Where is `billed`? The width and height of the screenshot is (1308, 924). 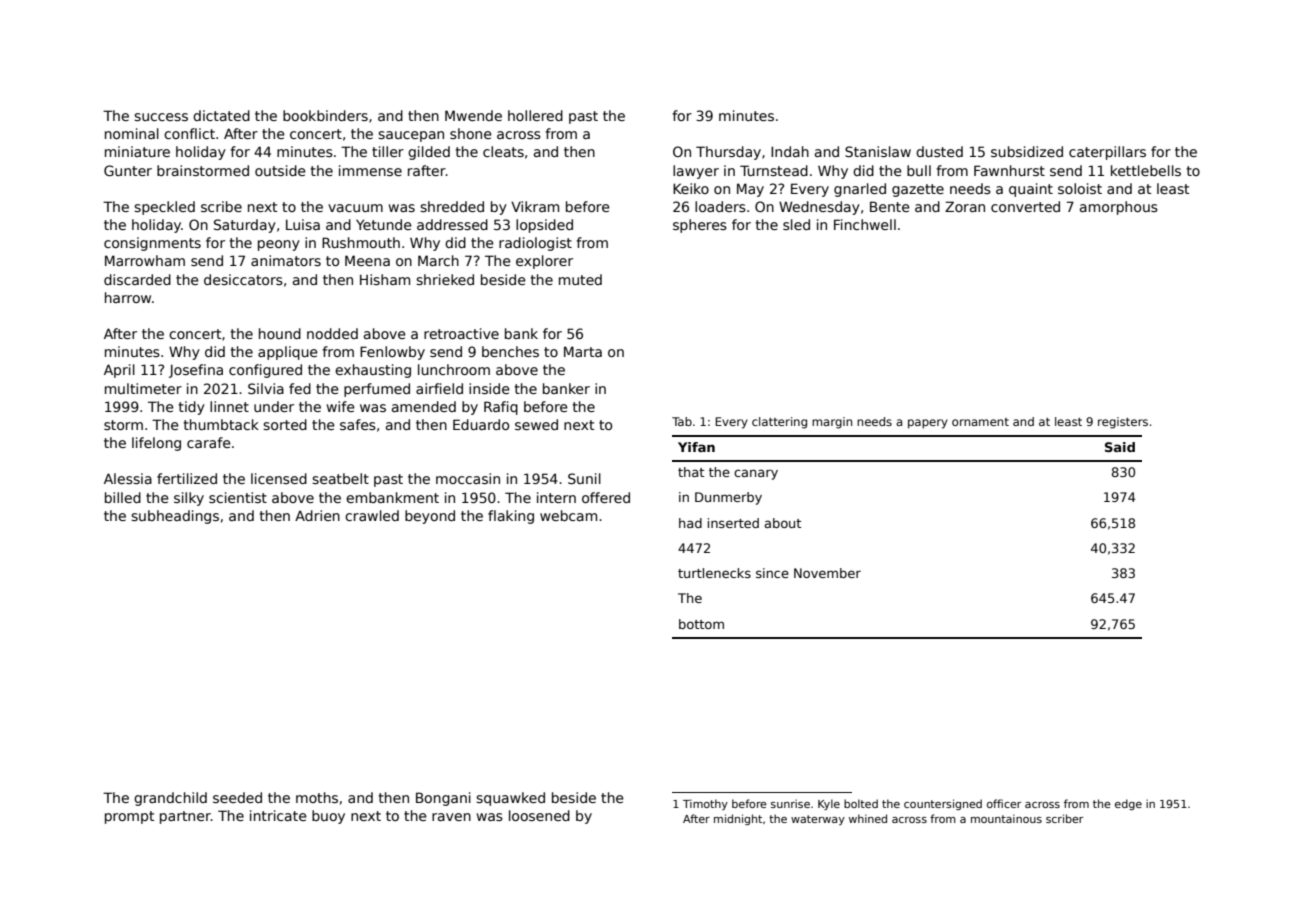 billed is located at coordinates (123, 497).
